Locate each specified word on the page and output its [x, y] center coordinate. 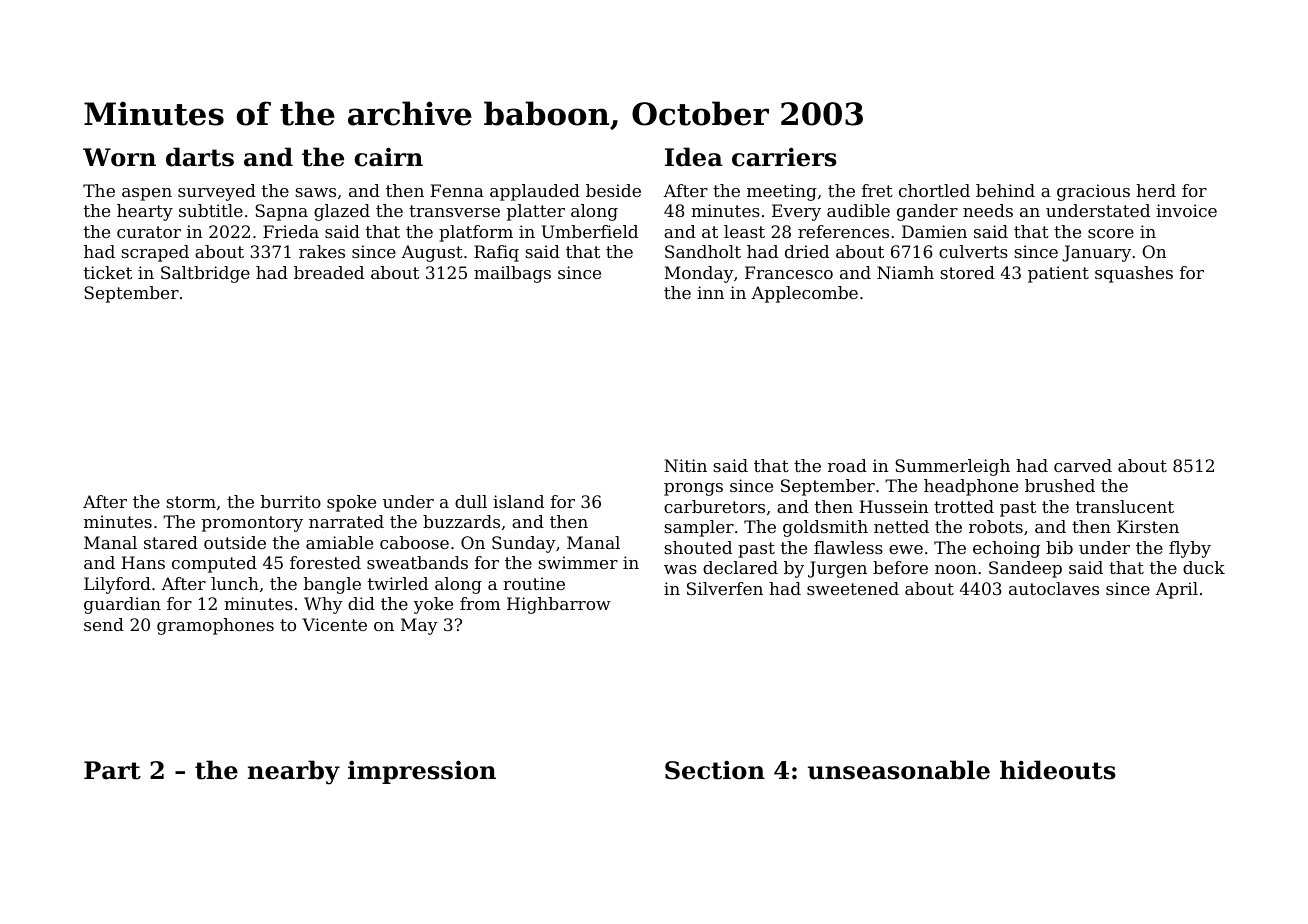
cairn [389, 157]
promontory [252, 524]
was [680, 569]
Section [715, 770]
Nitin [685, 465]
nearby [294, 772]
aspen [147, 194]
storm [191, 502]
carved [1083, 465]
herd [1156, 190]
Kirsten [1148, 526]
